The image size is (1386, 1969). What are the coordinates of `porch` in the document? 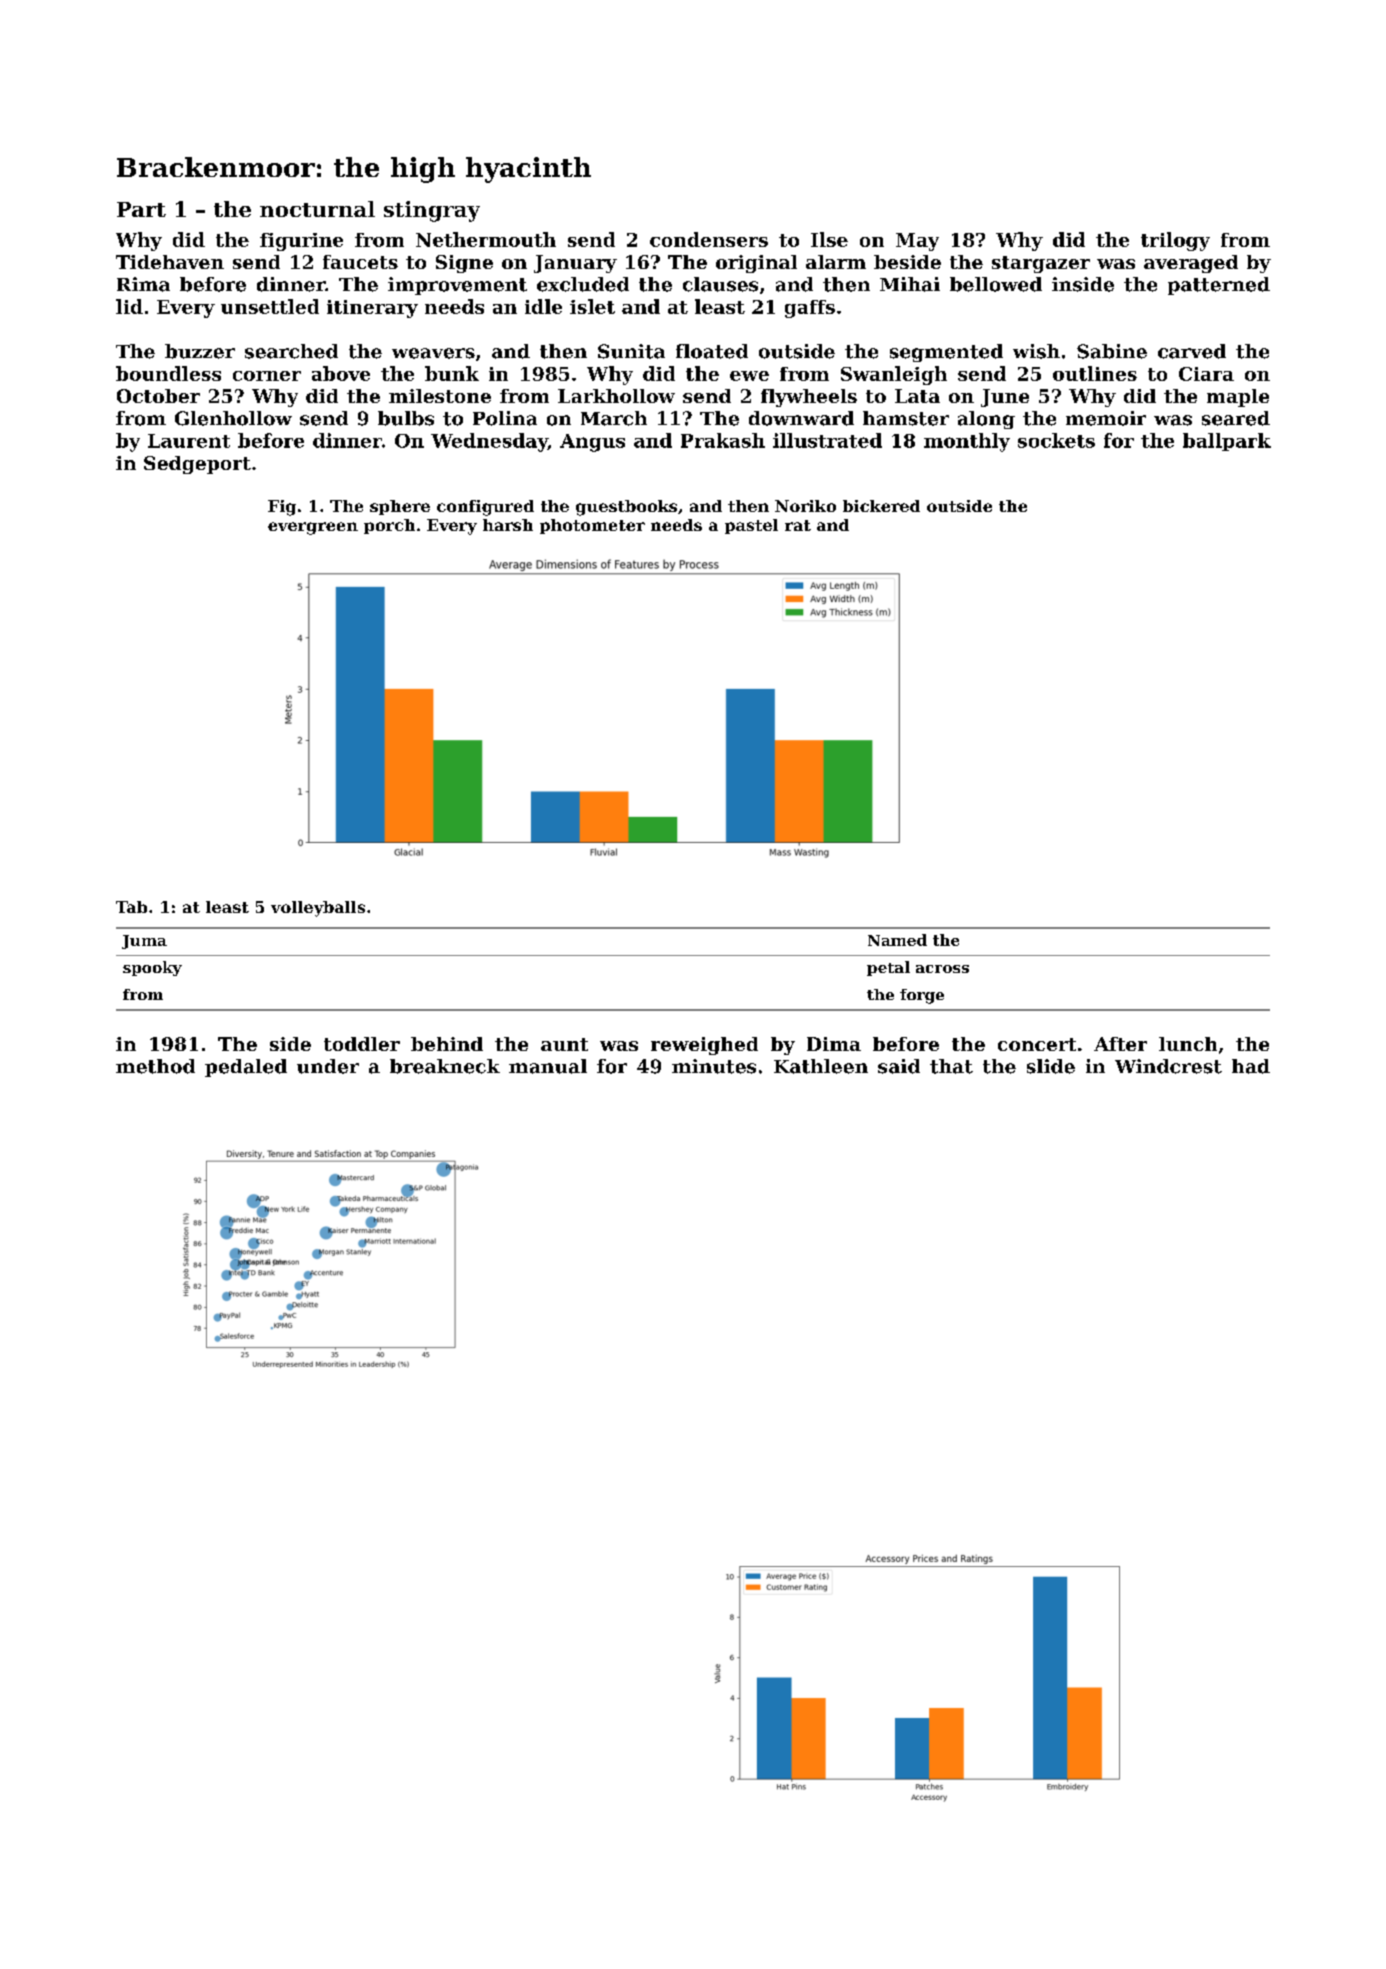 It's located at (389, 526).
